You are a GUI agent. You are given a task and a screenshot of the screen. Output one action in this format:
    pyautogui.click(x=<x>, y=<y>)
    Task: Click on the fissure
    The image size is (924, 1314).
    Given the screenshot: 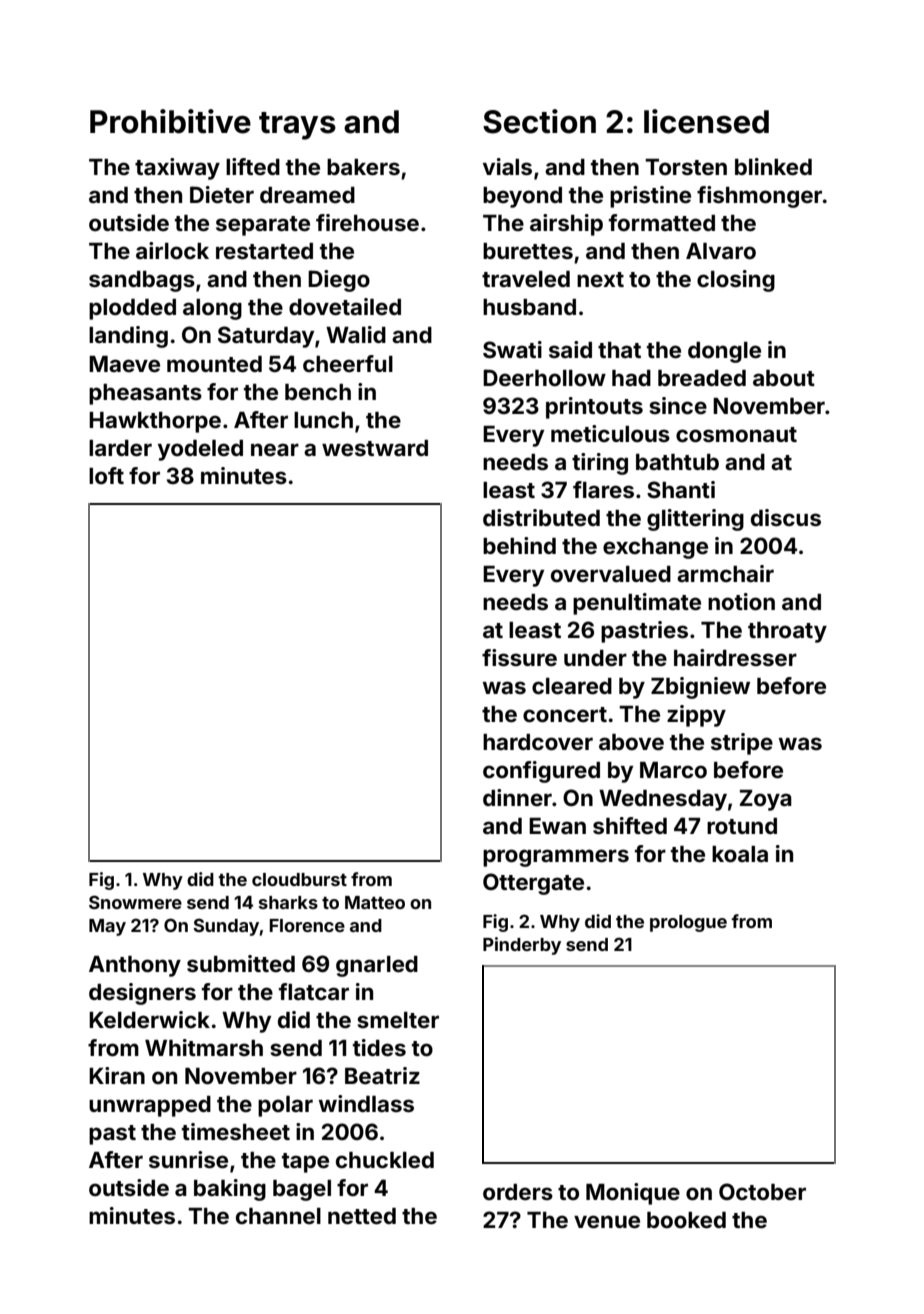 What is the action you would take?
    pyautogui.click(x=519, y=657)
